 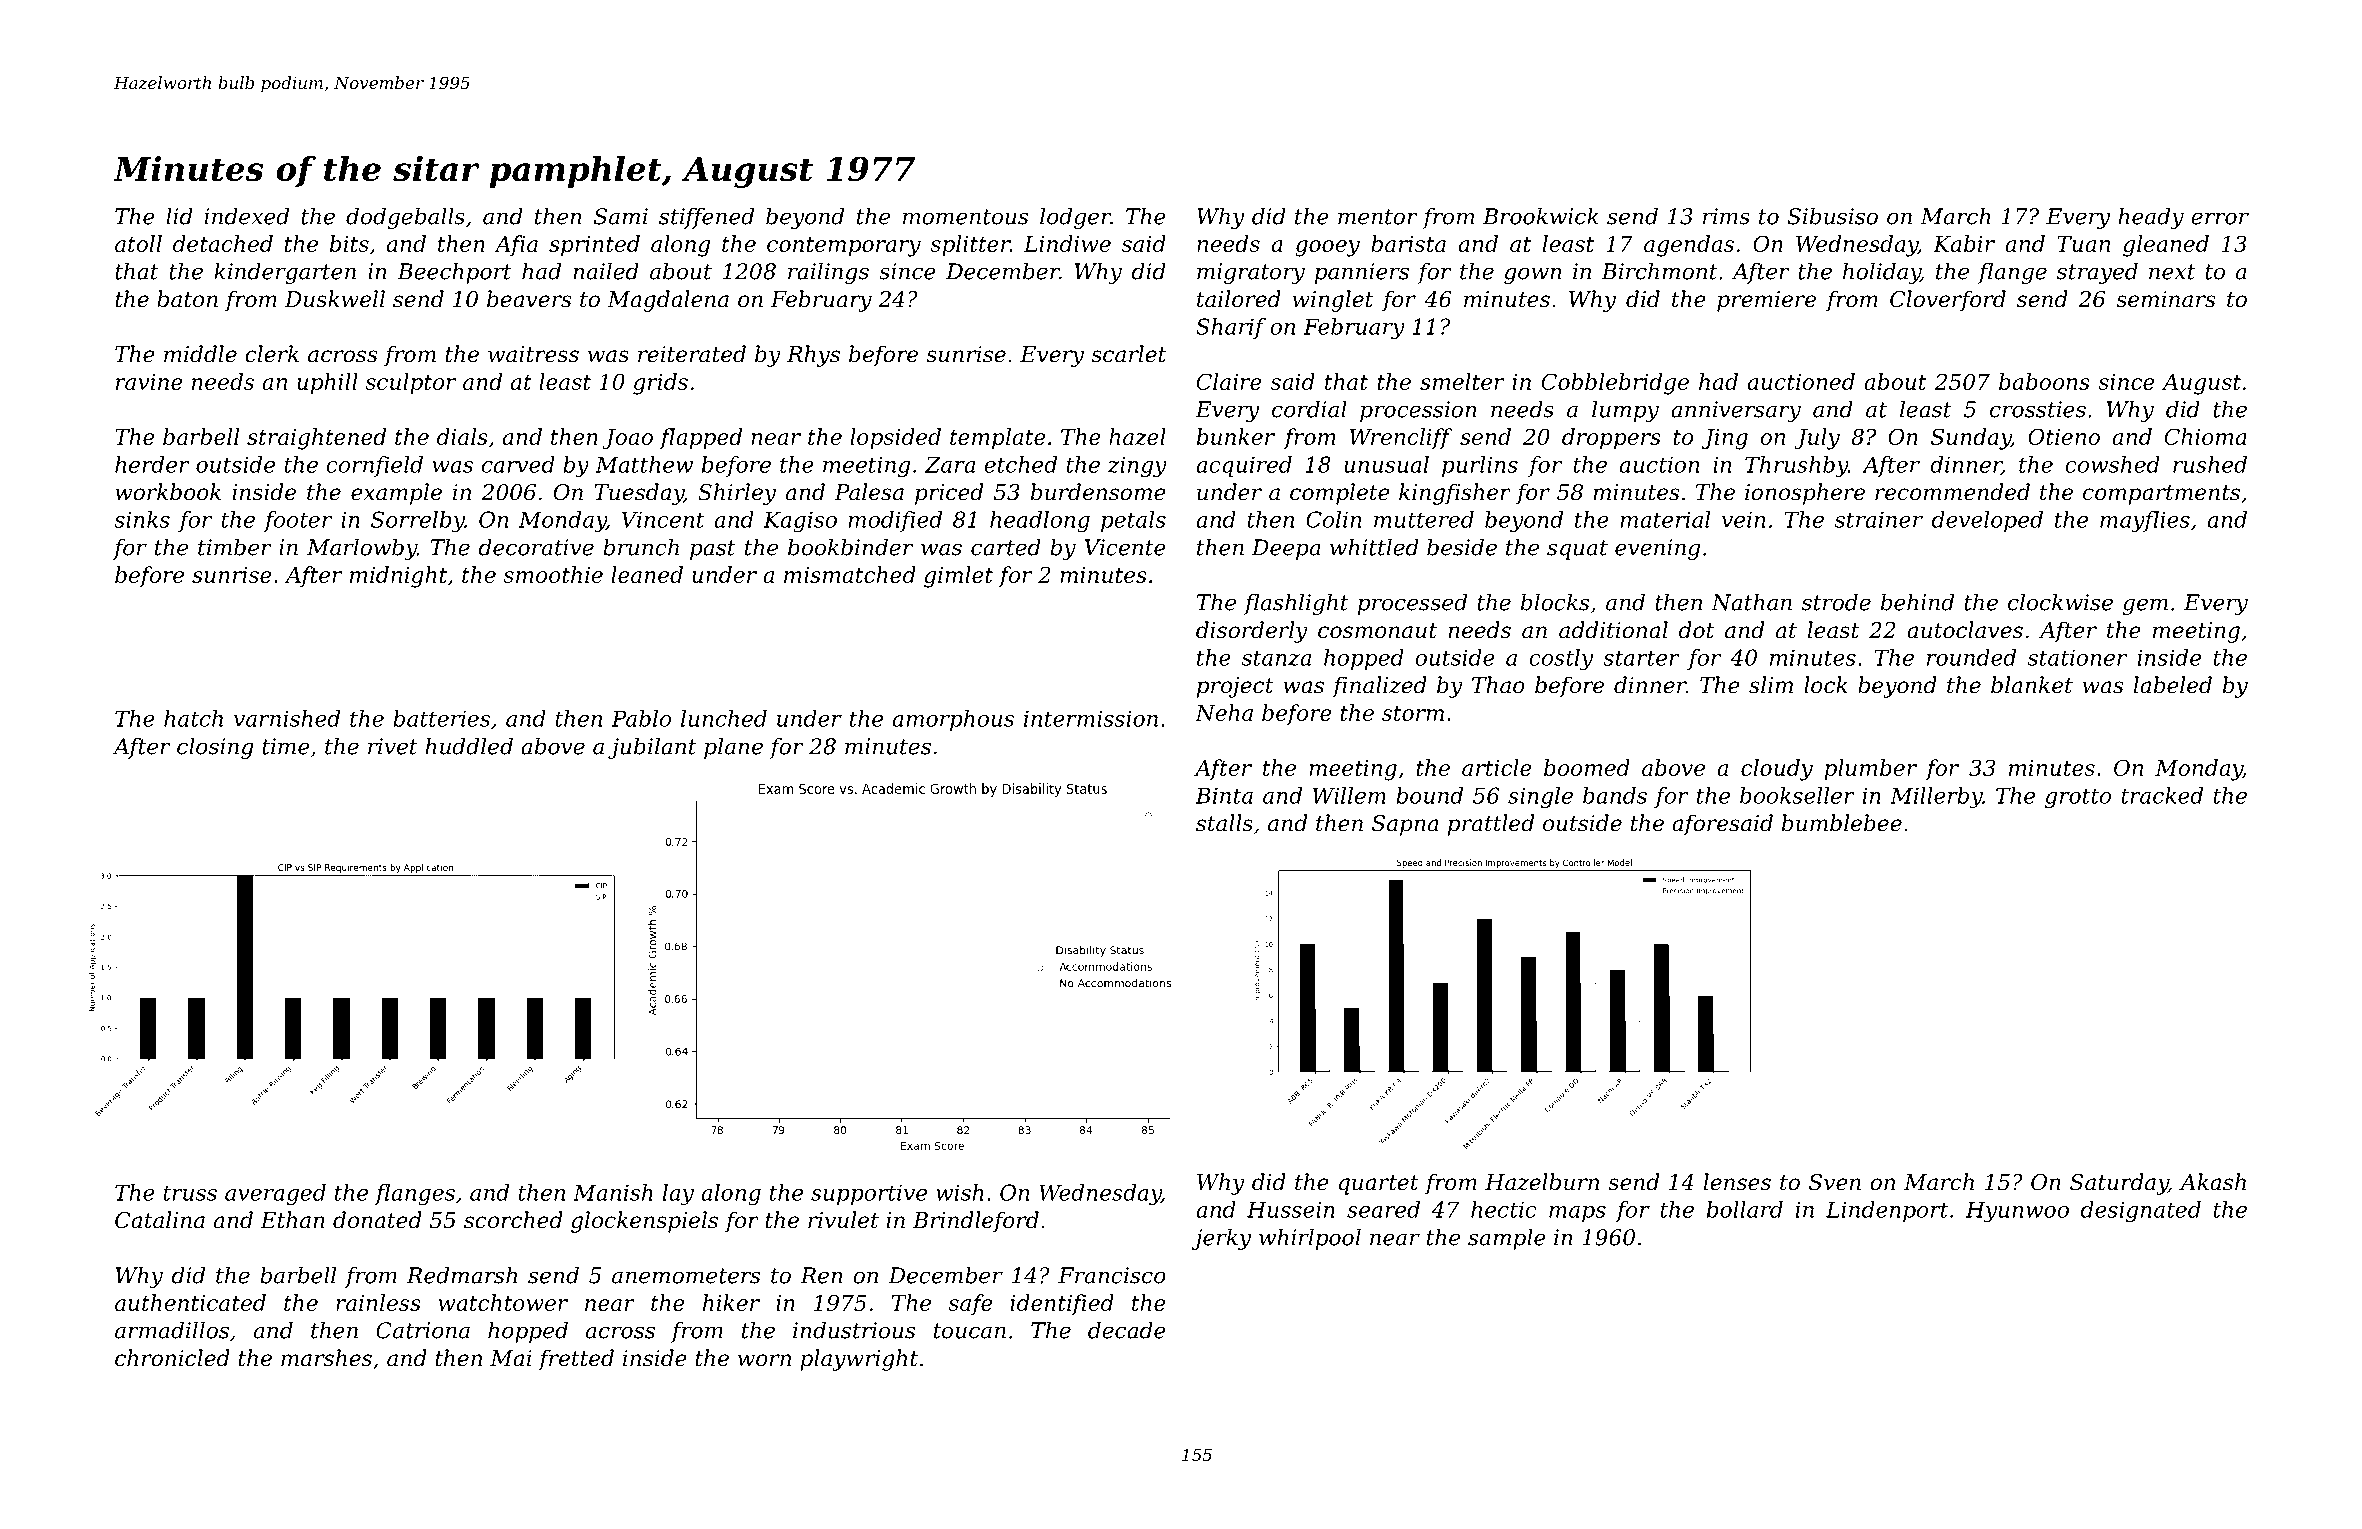 What do you see at coordinates (1126, 1330) in the image?
I see `decade` at bounding box center [1126, 1330].
